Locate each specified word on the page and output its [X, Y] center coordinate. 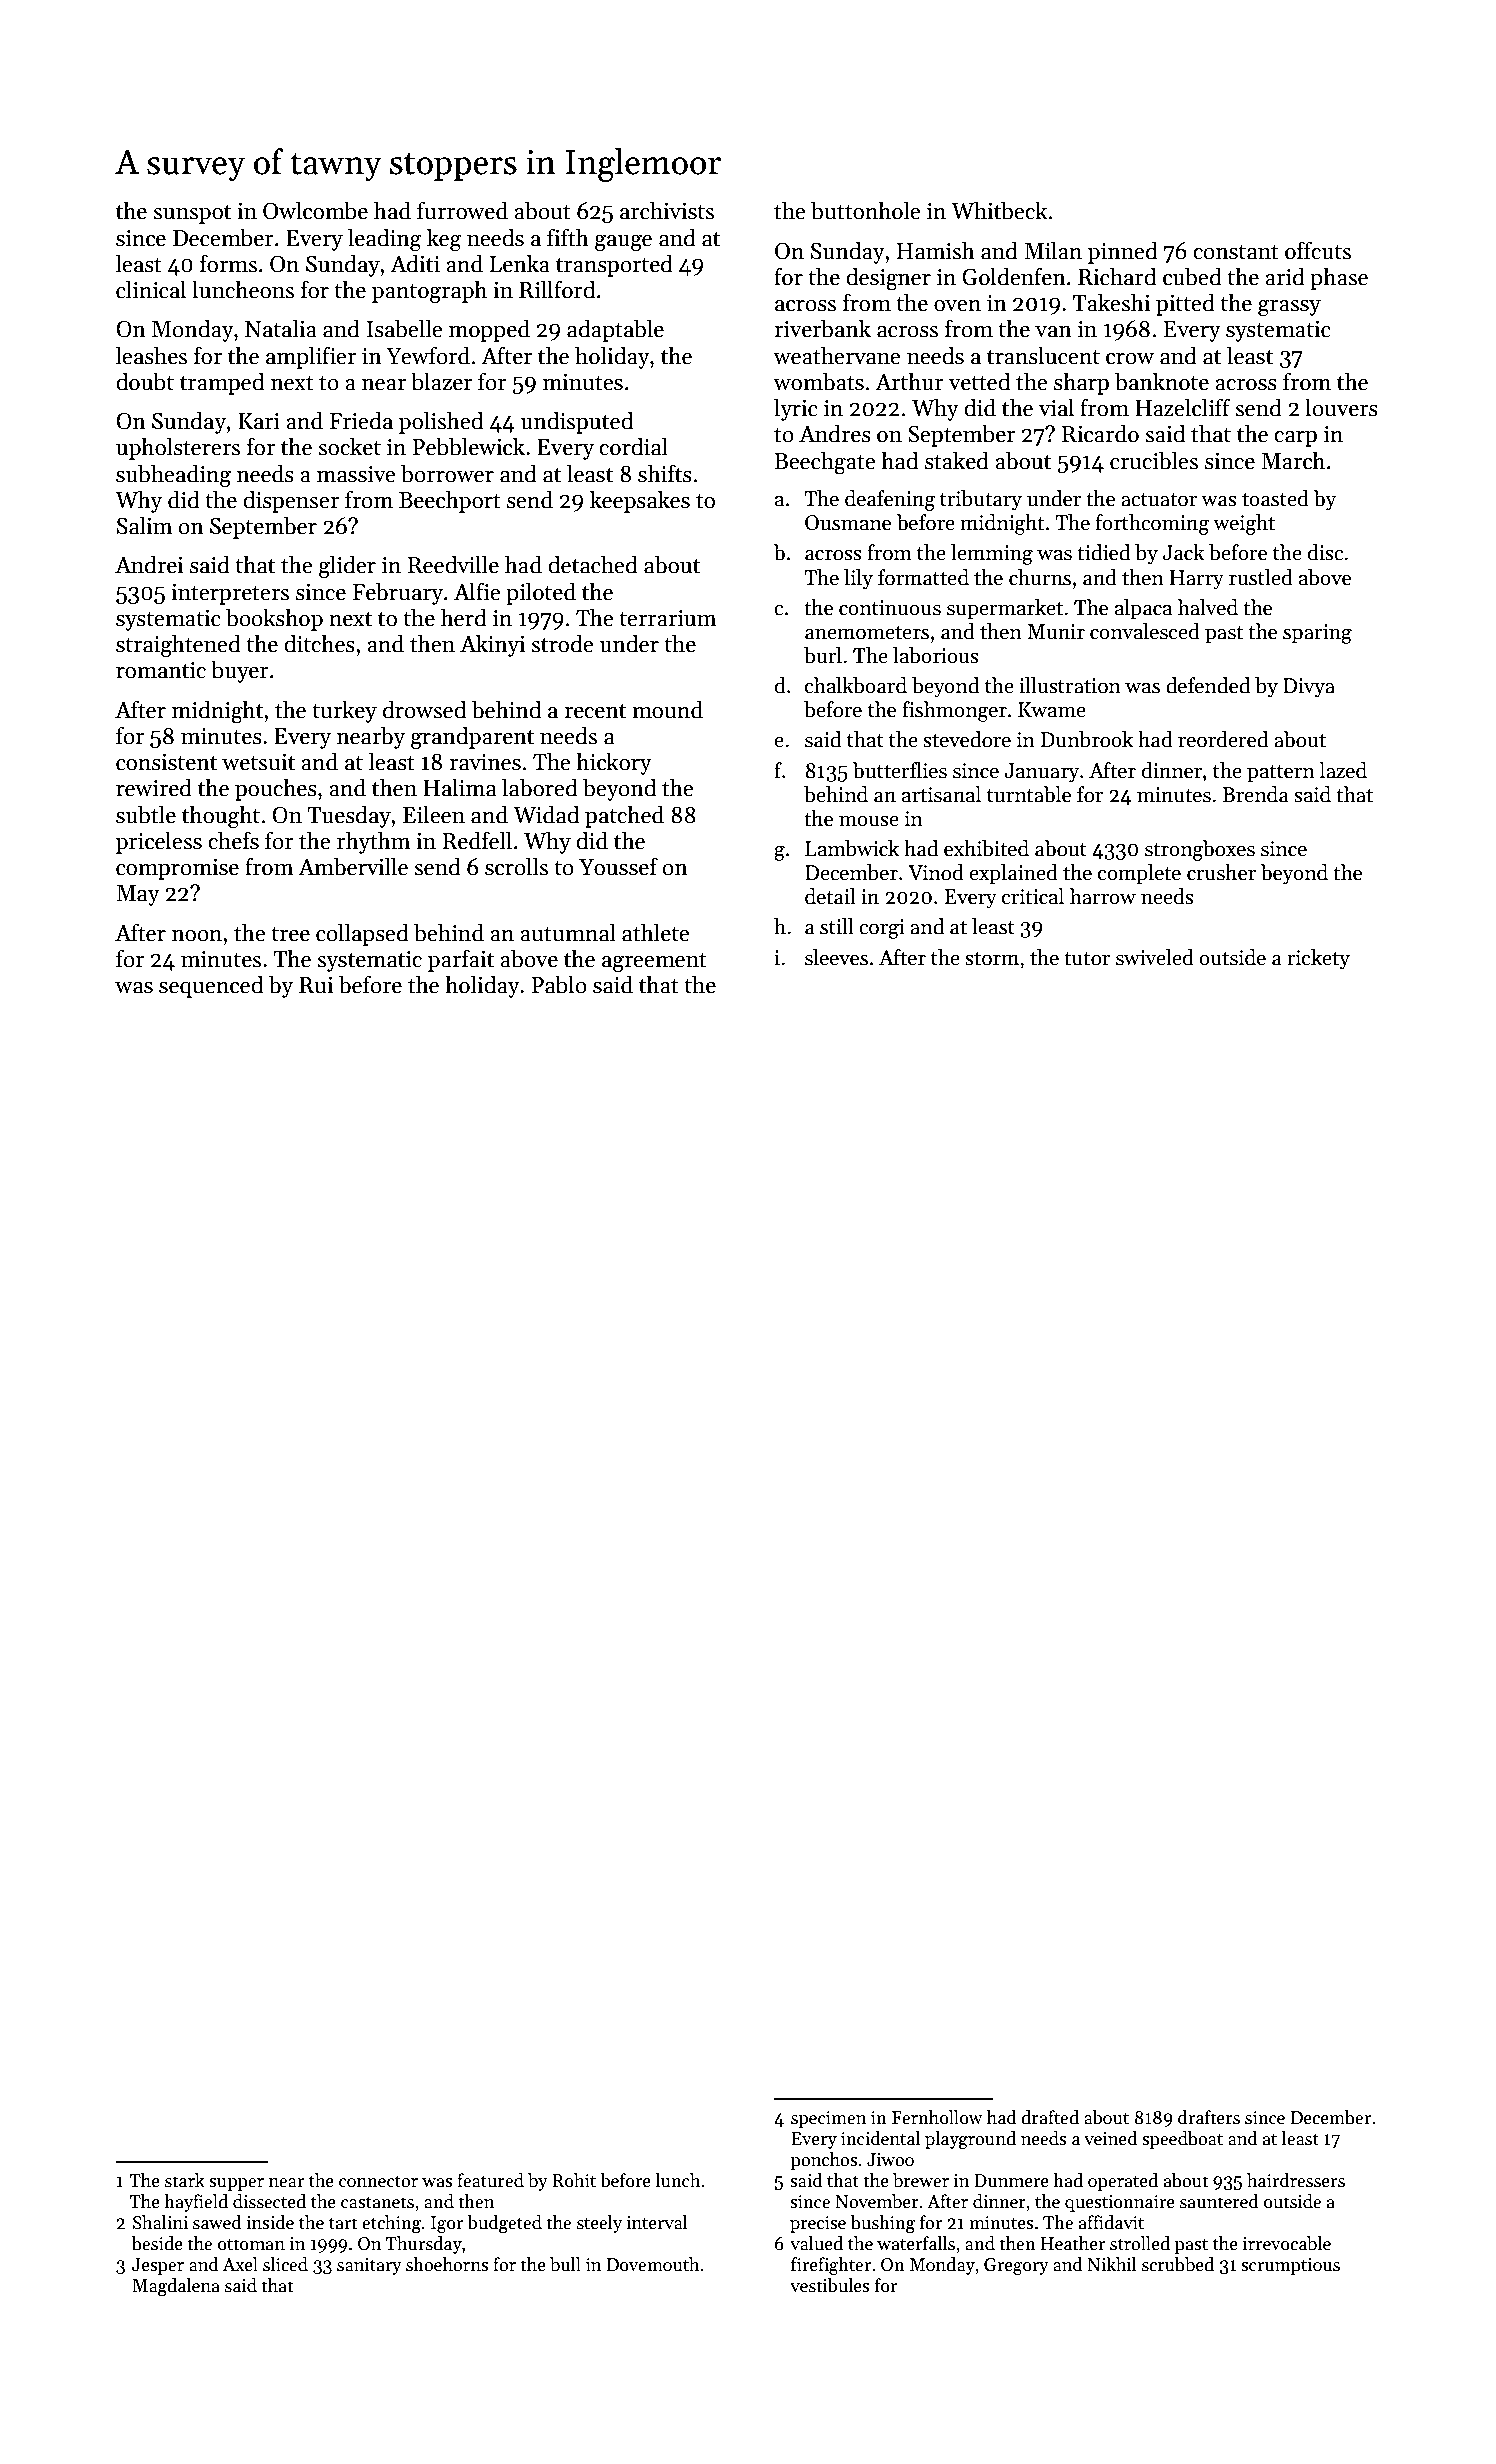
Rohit [574, 2180]
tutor [1087, 959]
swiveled [1155, 957]
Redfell [477, 840]
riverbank [822, 328]
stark [185, 2180]
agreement [654, 963]
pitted [1185, 304]
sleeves [836, 957]
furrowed [462, 210]
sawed [217, 2222]
